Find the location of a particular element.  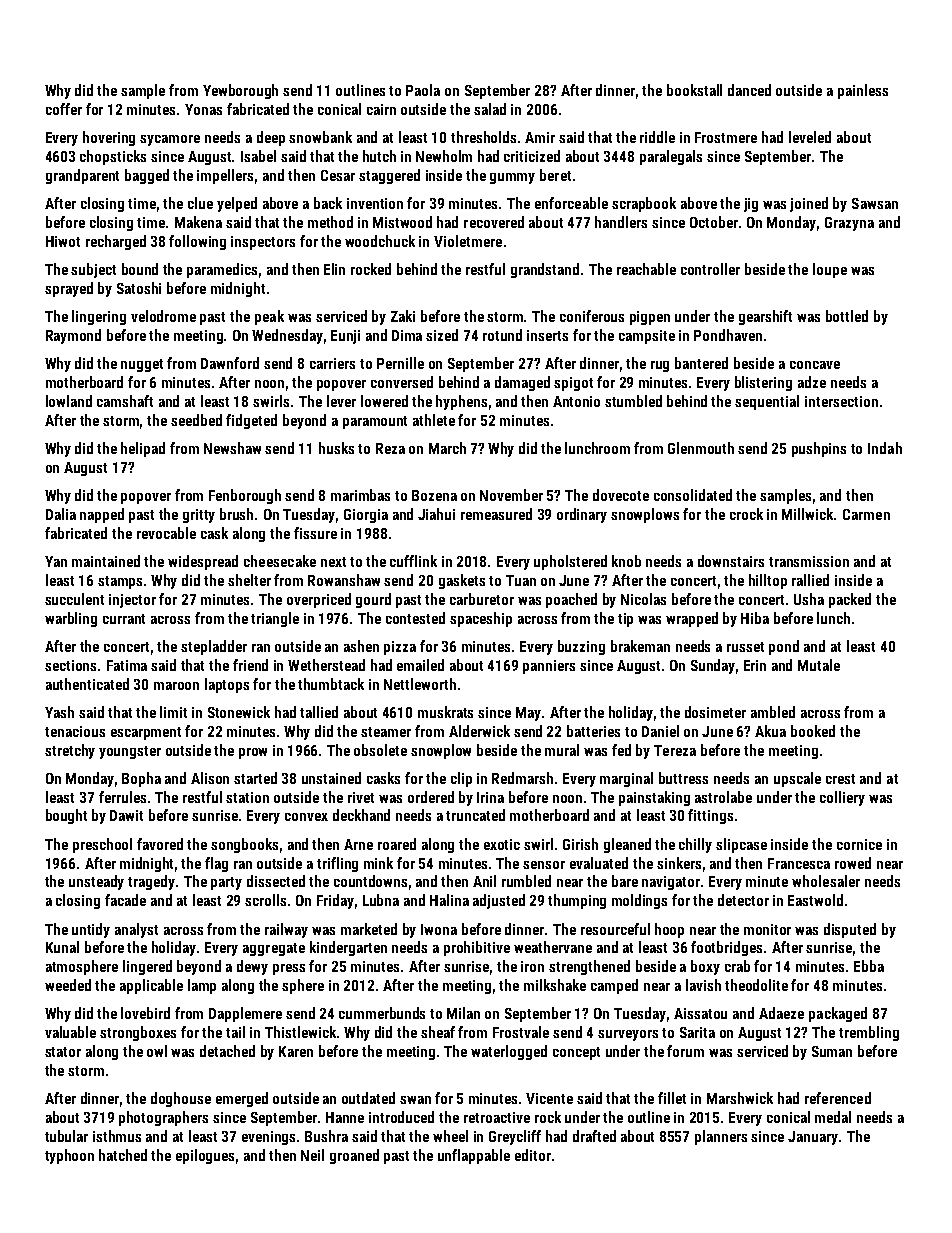

Newshaw is located at coordinates (232, 448).
